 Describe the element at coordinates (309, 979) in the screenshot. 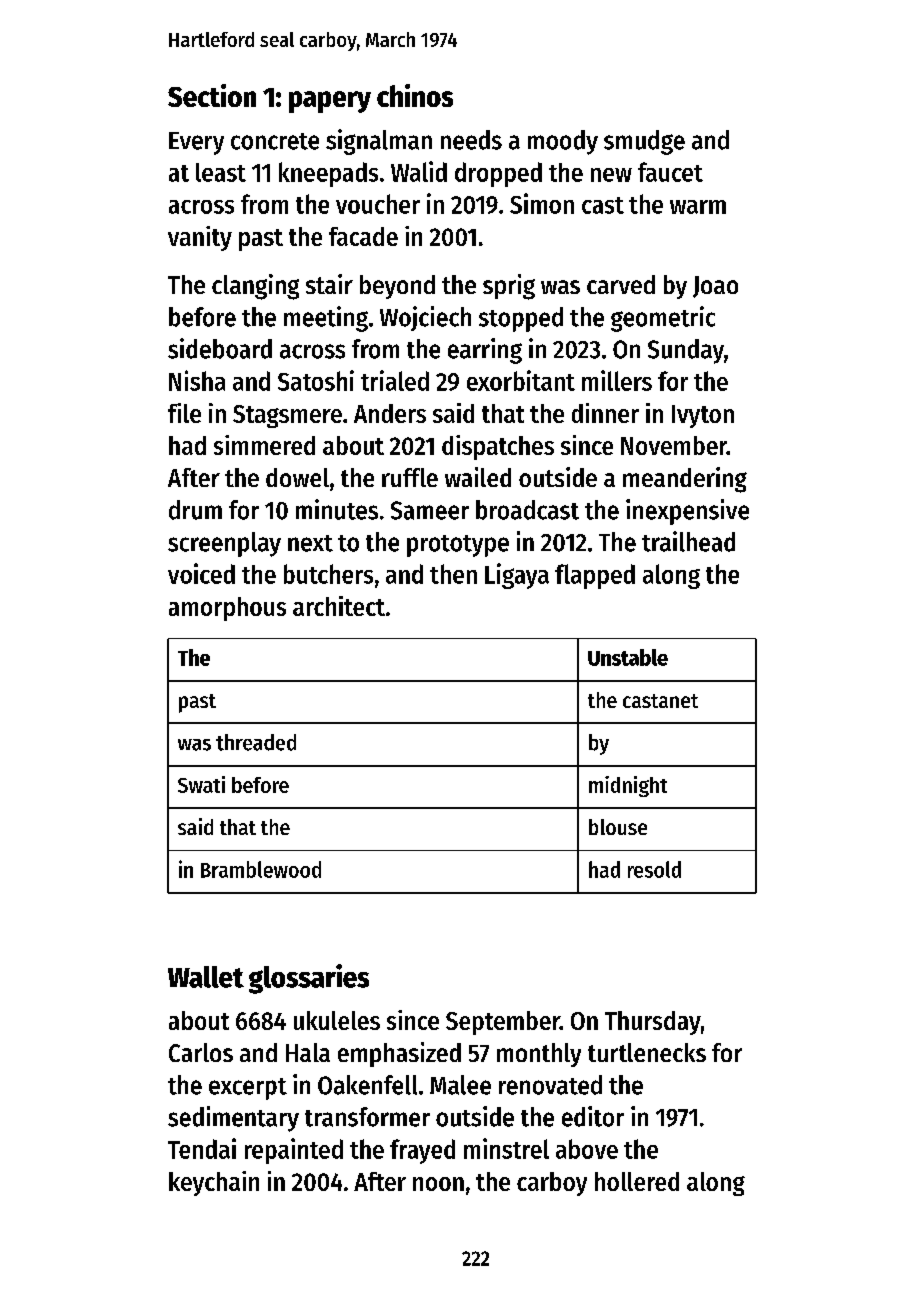

I see `glossaries` at that location.
